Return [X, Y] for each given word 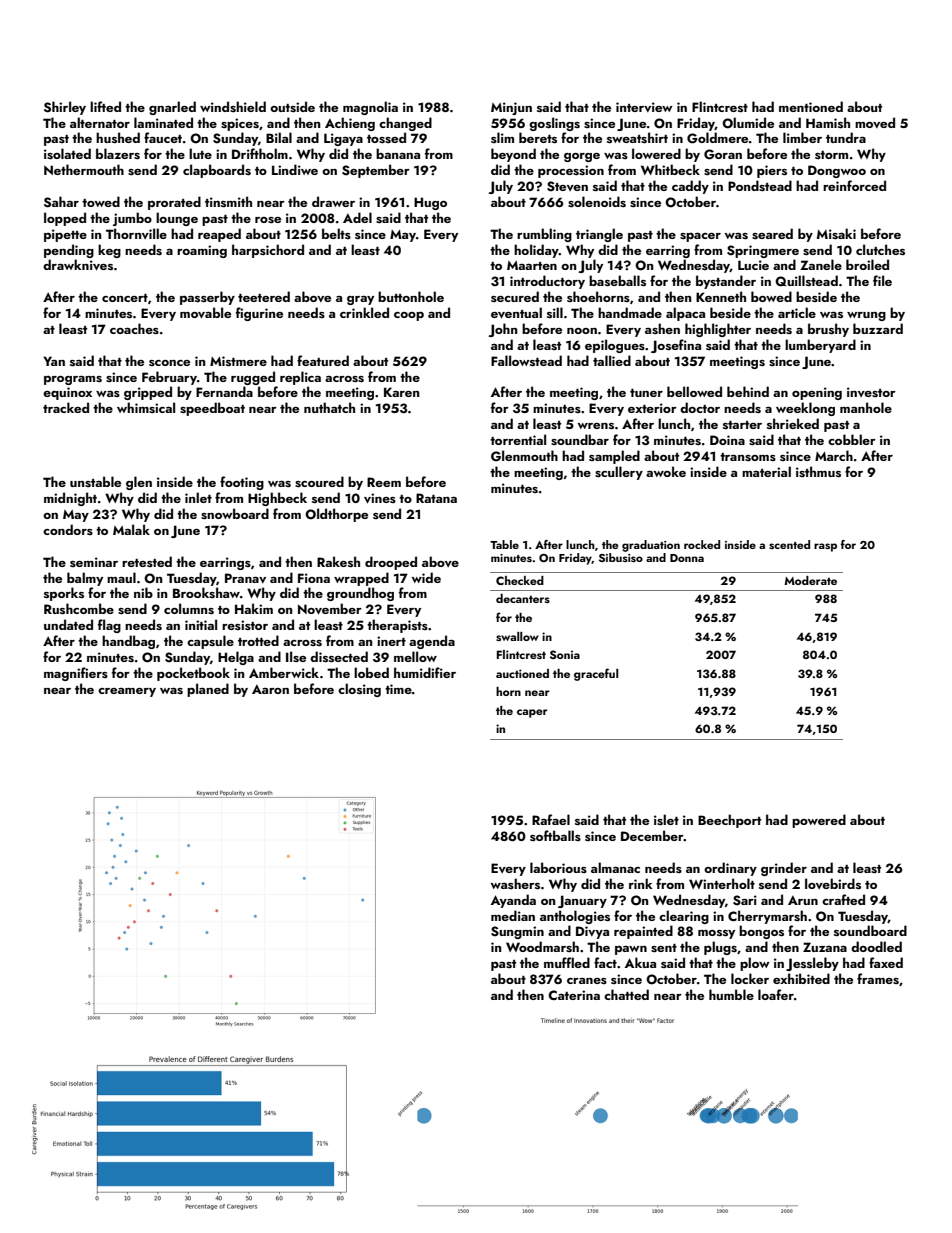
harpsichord [268, 251]
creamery [127, 692]
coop [409, 316]
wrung [866, 316]
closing [359, 690]
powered [819, 821]
